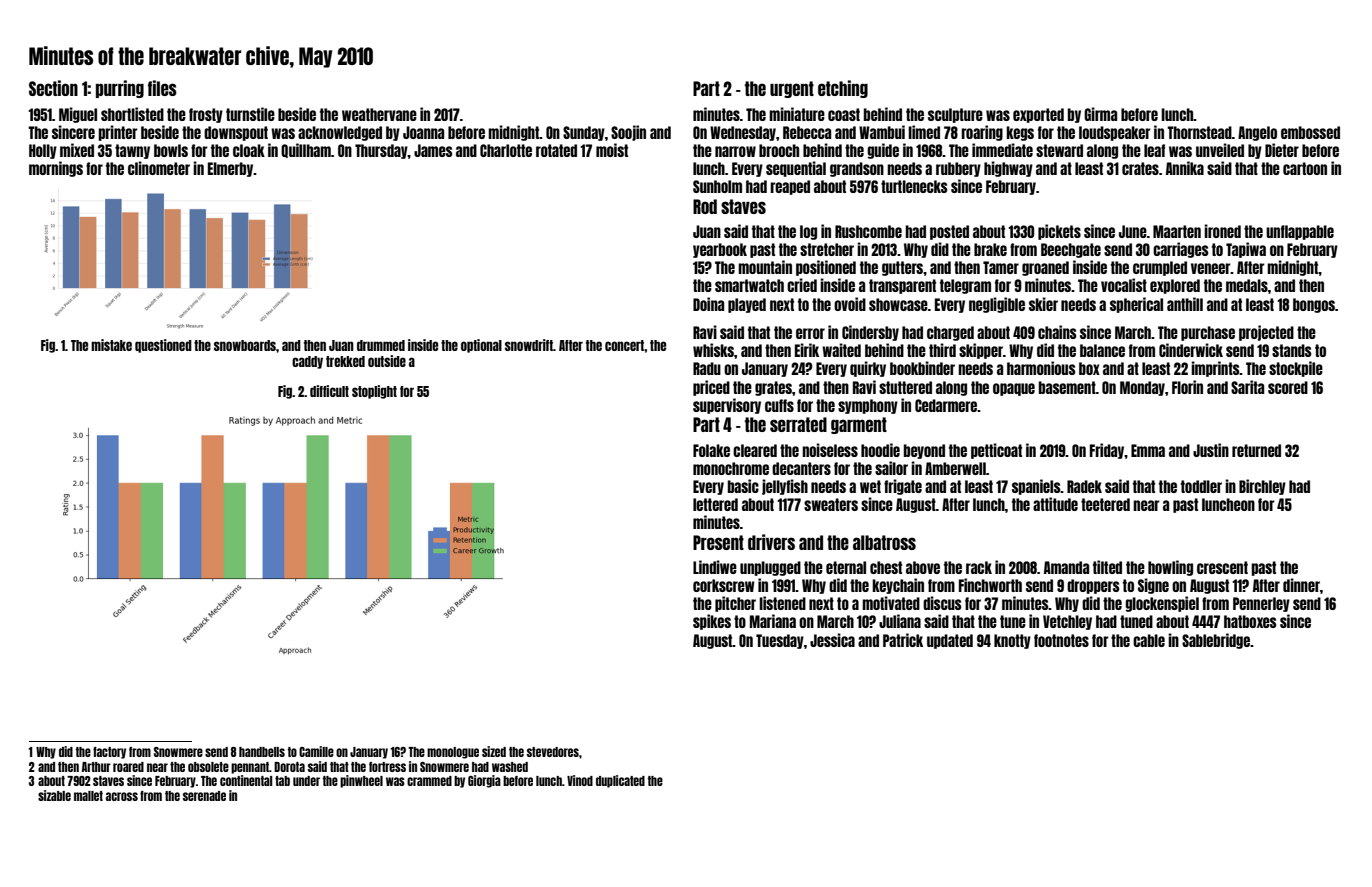  I want to click on serenade, so click(204, 796).
